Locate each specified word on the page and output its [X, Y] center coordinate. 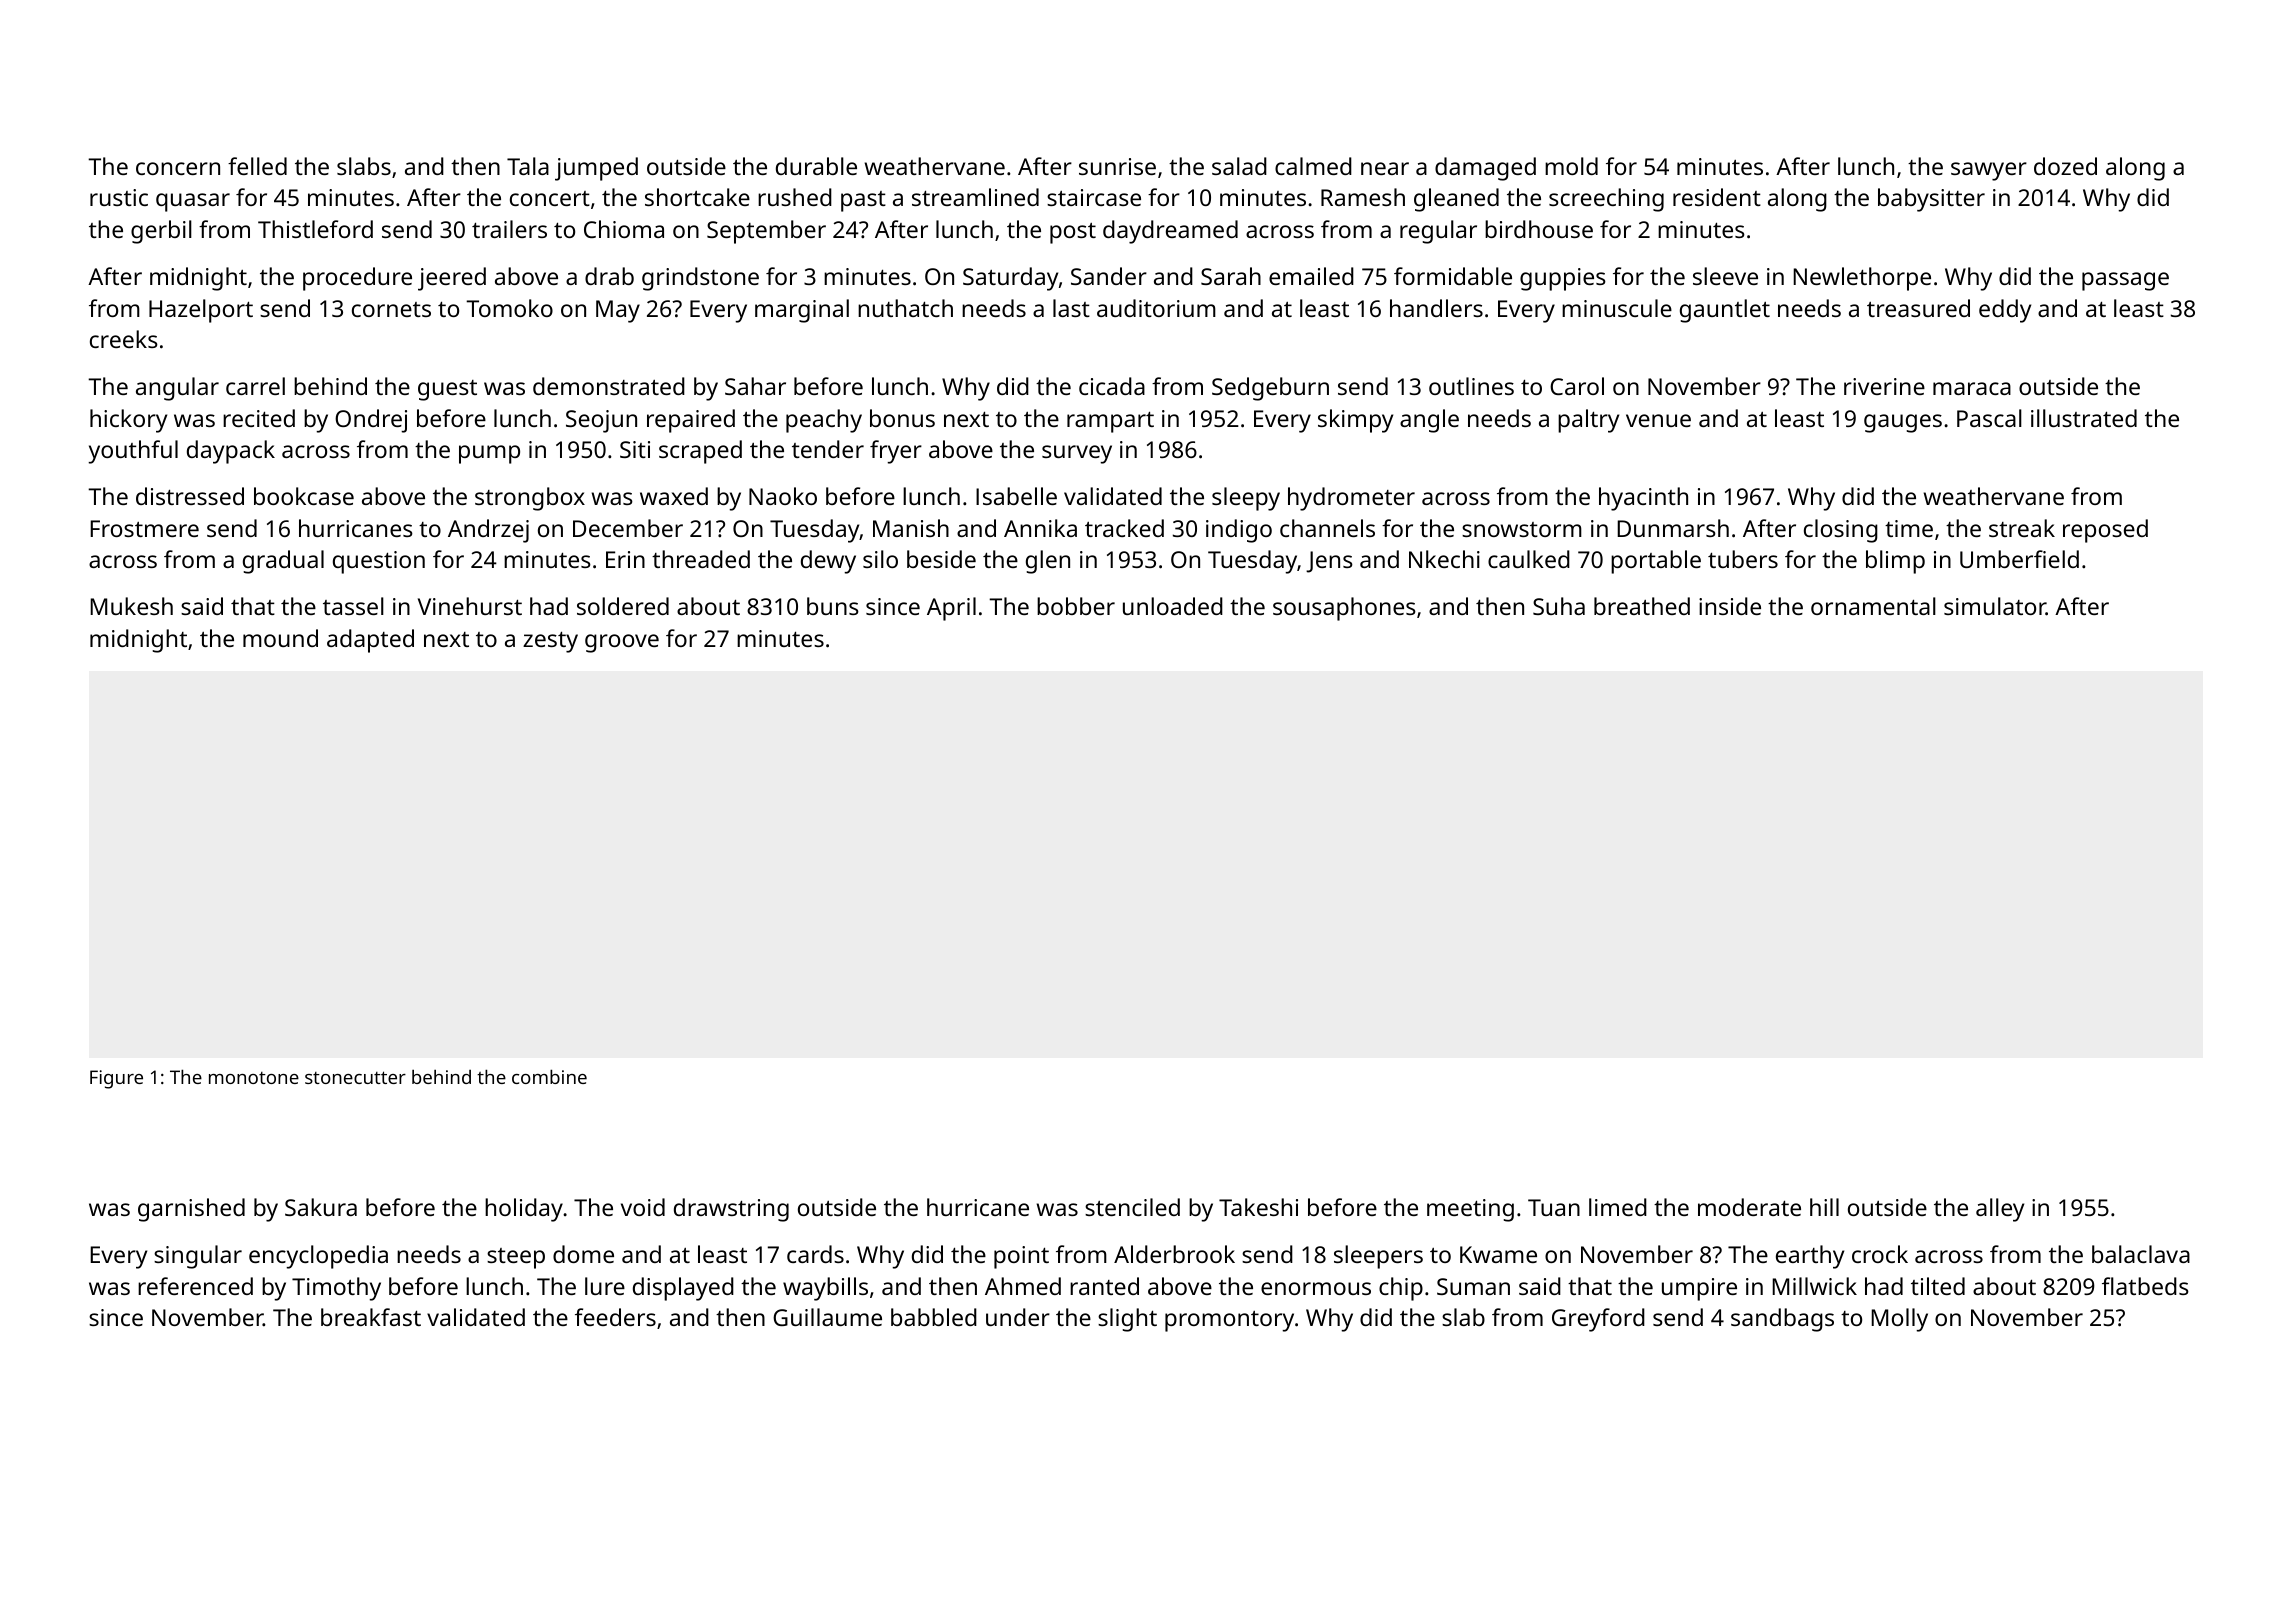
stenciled [1132, 1207]
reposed [2105, 531]
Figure [116, 1079]
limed [1618, 1207]
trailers [509, 229]
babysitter [1931, 200]
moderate [1749, 1207]
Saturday [1010, 279]
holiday [524, 1210]
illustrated [2084, 418]
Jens [1329, 562]
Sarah [1231, 276]
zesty [550, 642]
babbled [934, 1317]
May [618, 311]
